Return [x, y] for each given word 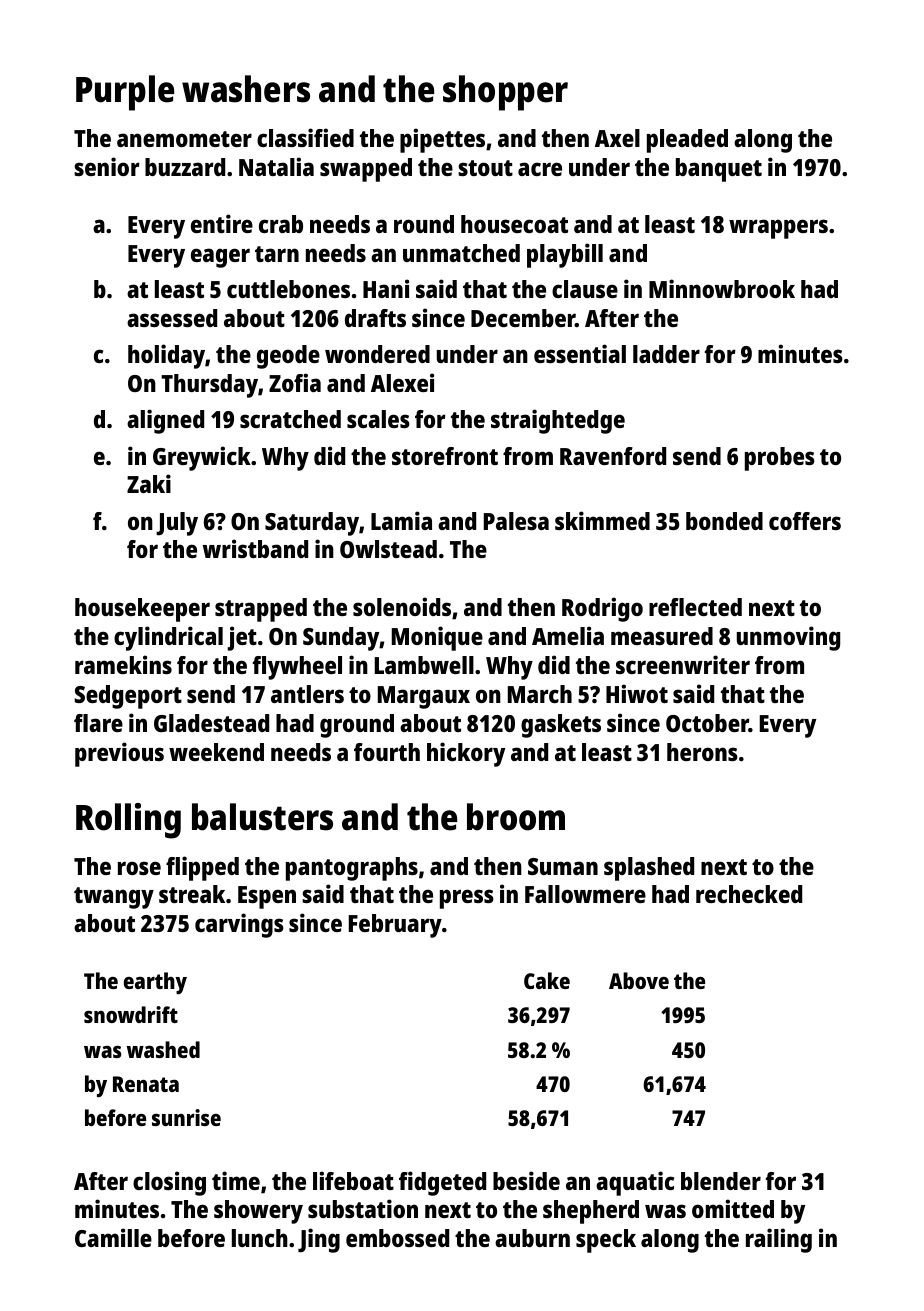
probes [780, 459]
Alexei [402, 382]
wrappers [778, 229]
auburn [532, 1238]
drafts [375, 318]
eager [220, 258]
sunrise [186, 1117]
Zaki [149, 483]
